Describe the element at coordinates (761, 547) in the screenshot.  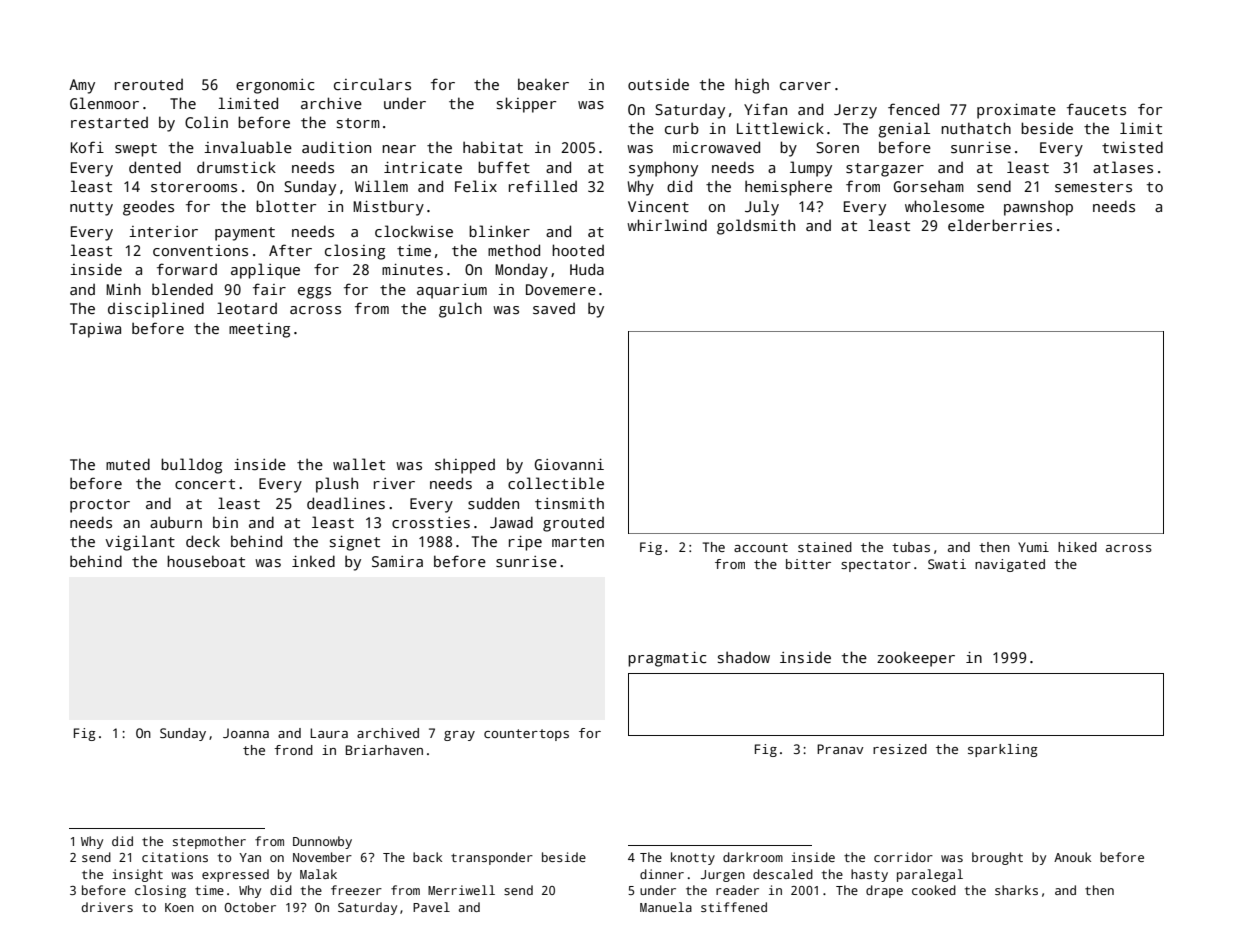
I see `account` at that location.
